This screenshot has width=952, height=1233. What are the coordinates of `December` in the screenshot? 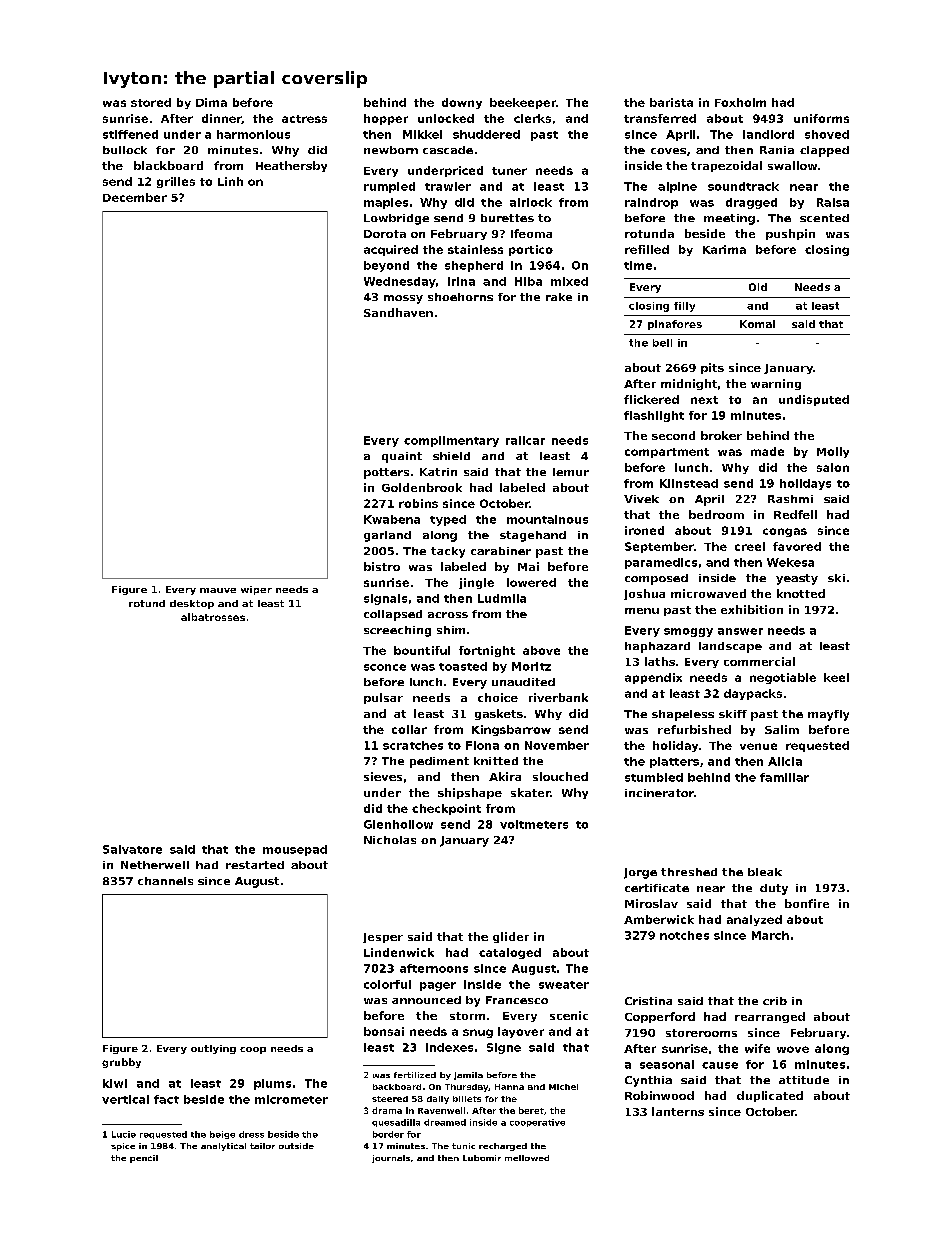 It's located at (135, 197).
